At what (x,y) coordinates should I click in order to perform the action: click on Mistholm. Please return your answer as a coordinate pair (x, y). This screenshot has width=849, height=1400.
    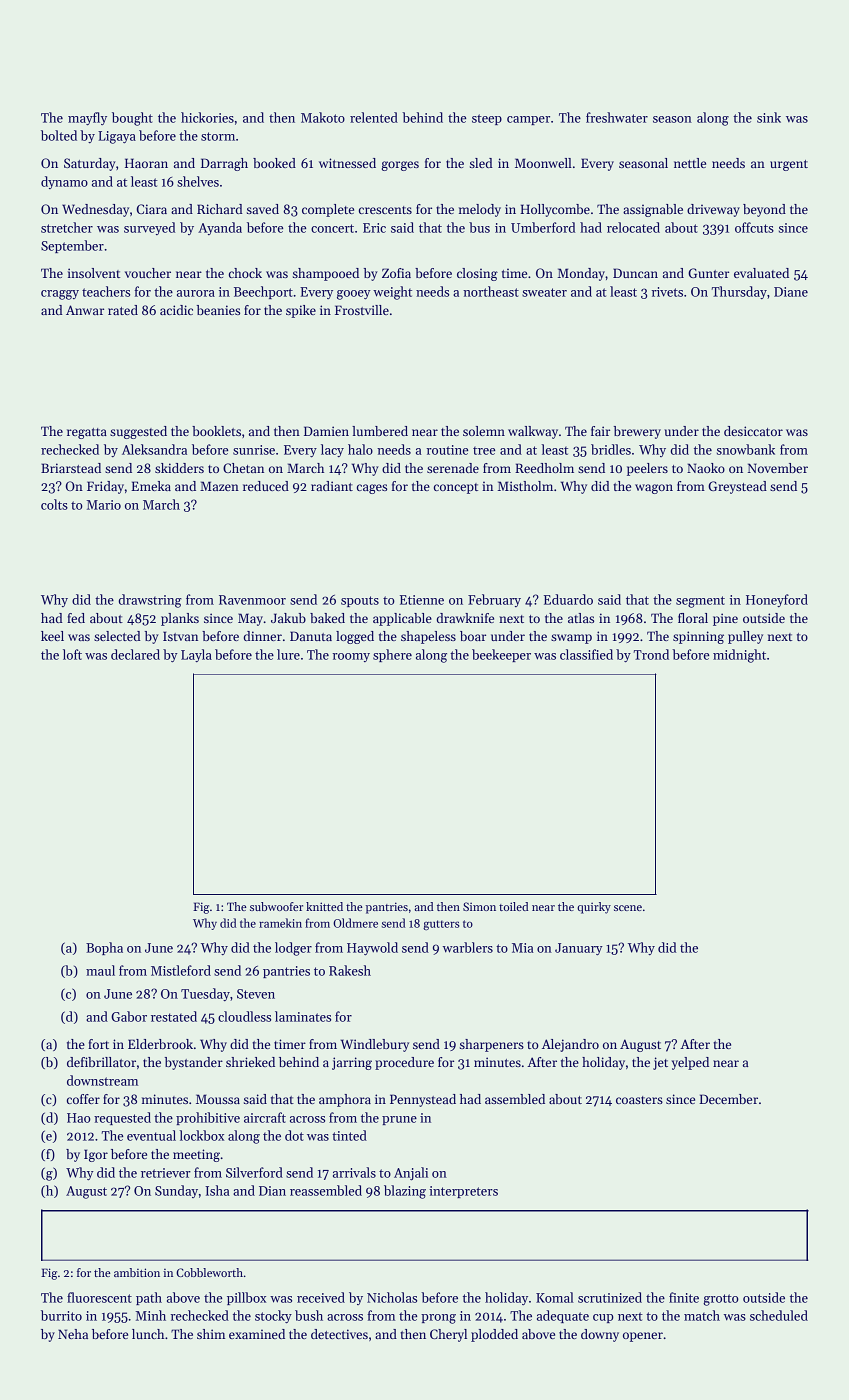
    Looking at the image, I should click on (525, 486).
